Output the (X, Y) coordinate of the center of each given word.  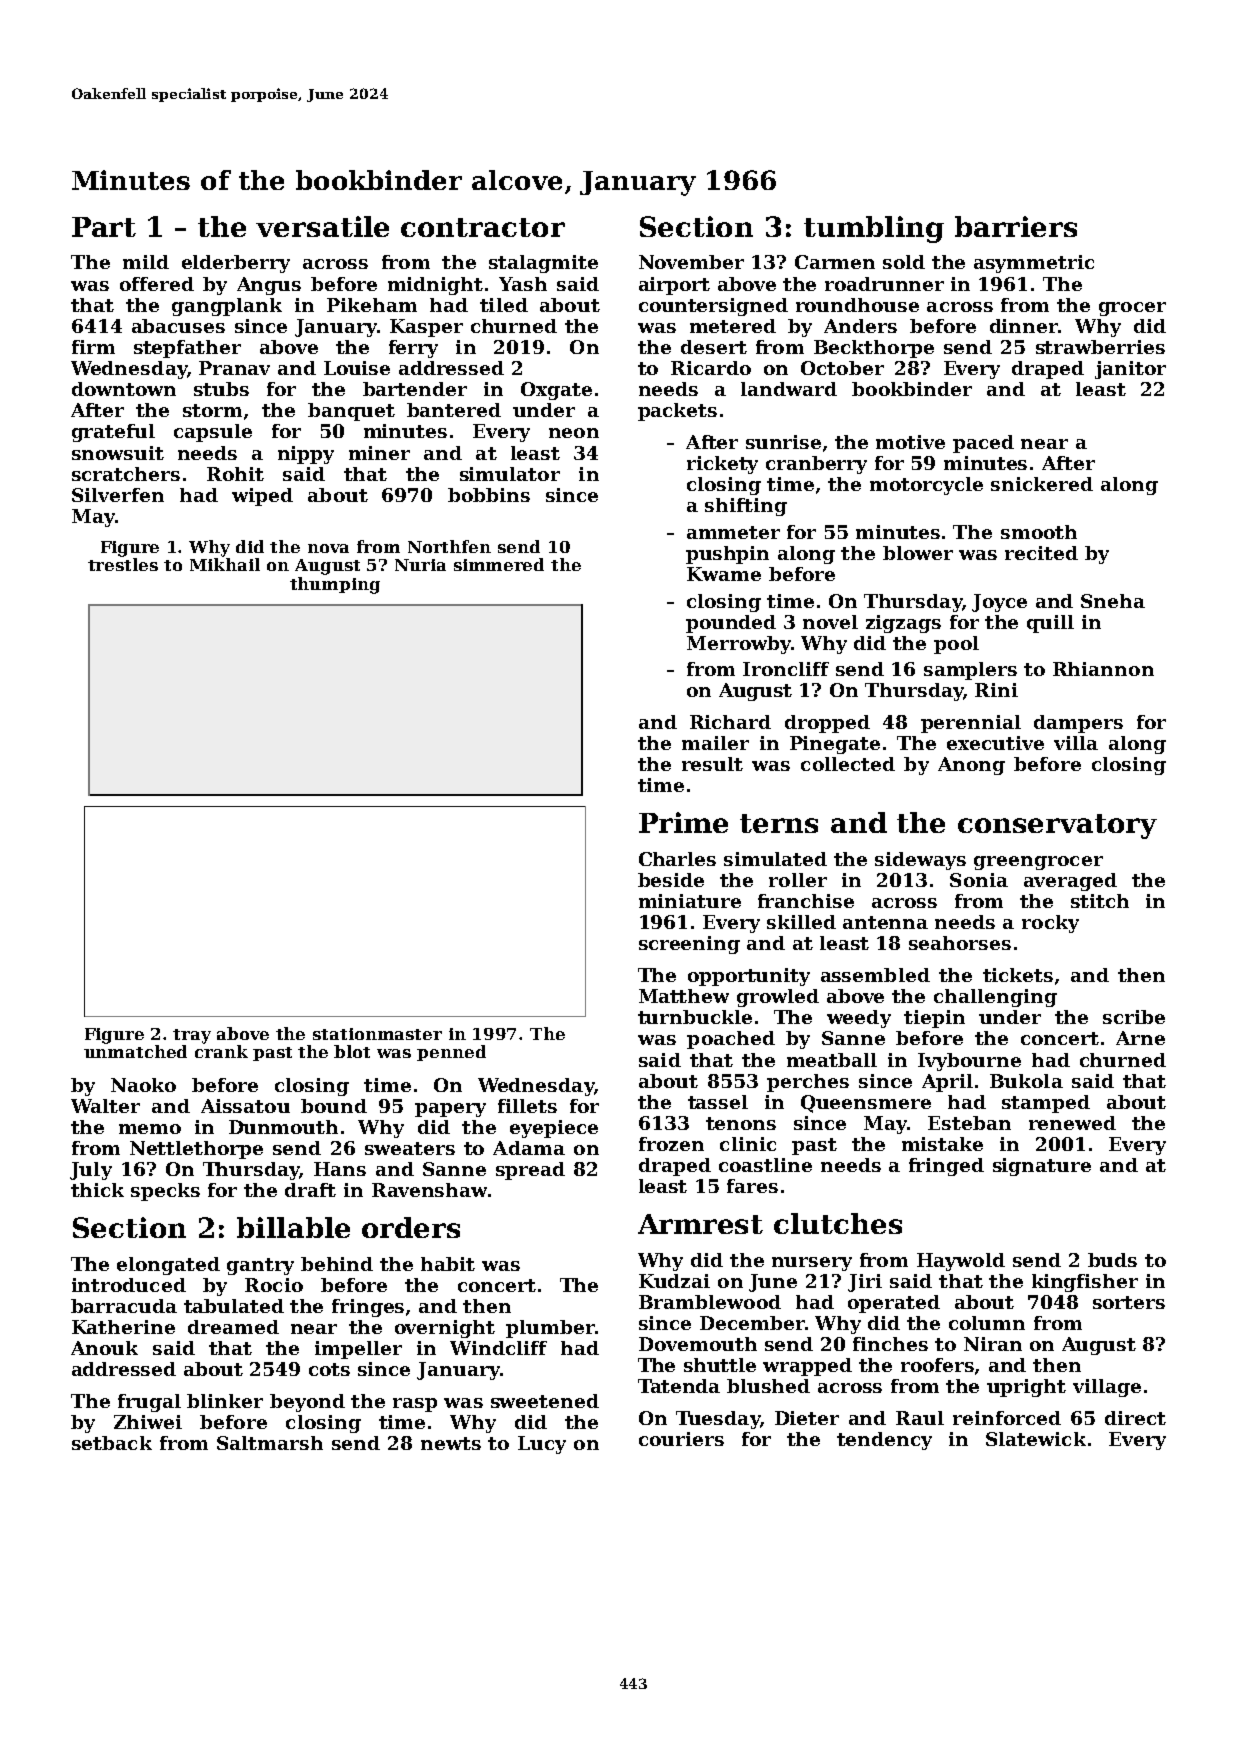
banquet (351, 412)
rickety (722, 465)
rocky (1050, 924)
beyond (307, 1403)
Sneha (1113, 601)
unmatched (135, 1051)
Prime (683, 822)
